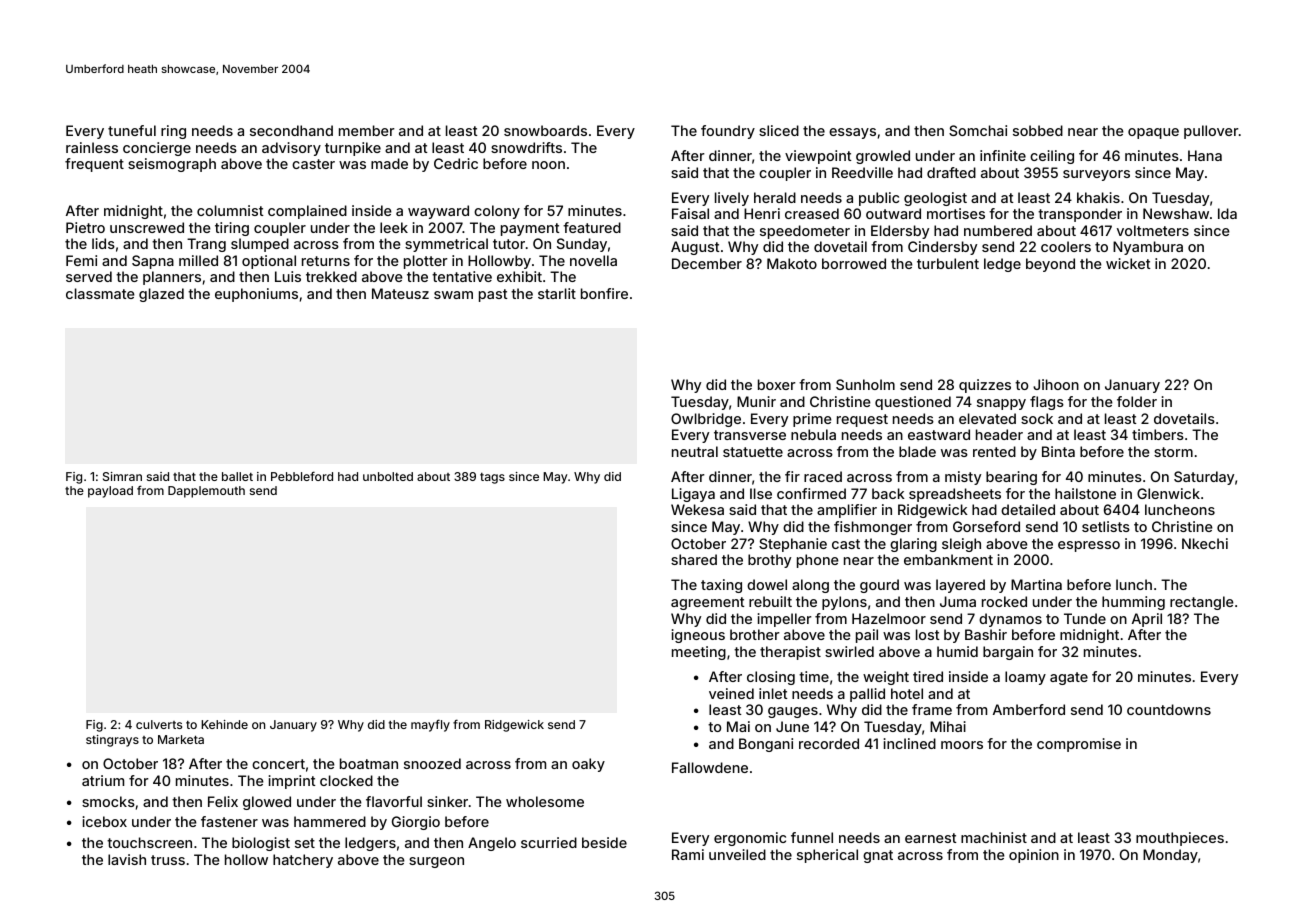 Image resolution: width=1308 pixels, height=924 pixels. What do you see at coordinates (697, 509) in the page?
I see `Wekesa` at bounding box center [697, 509].
